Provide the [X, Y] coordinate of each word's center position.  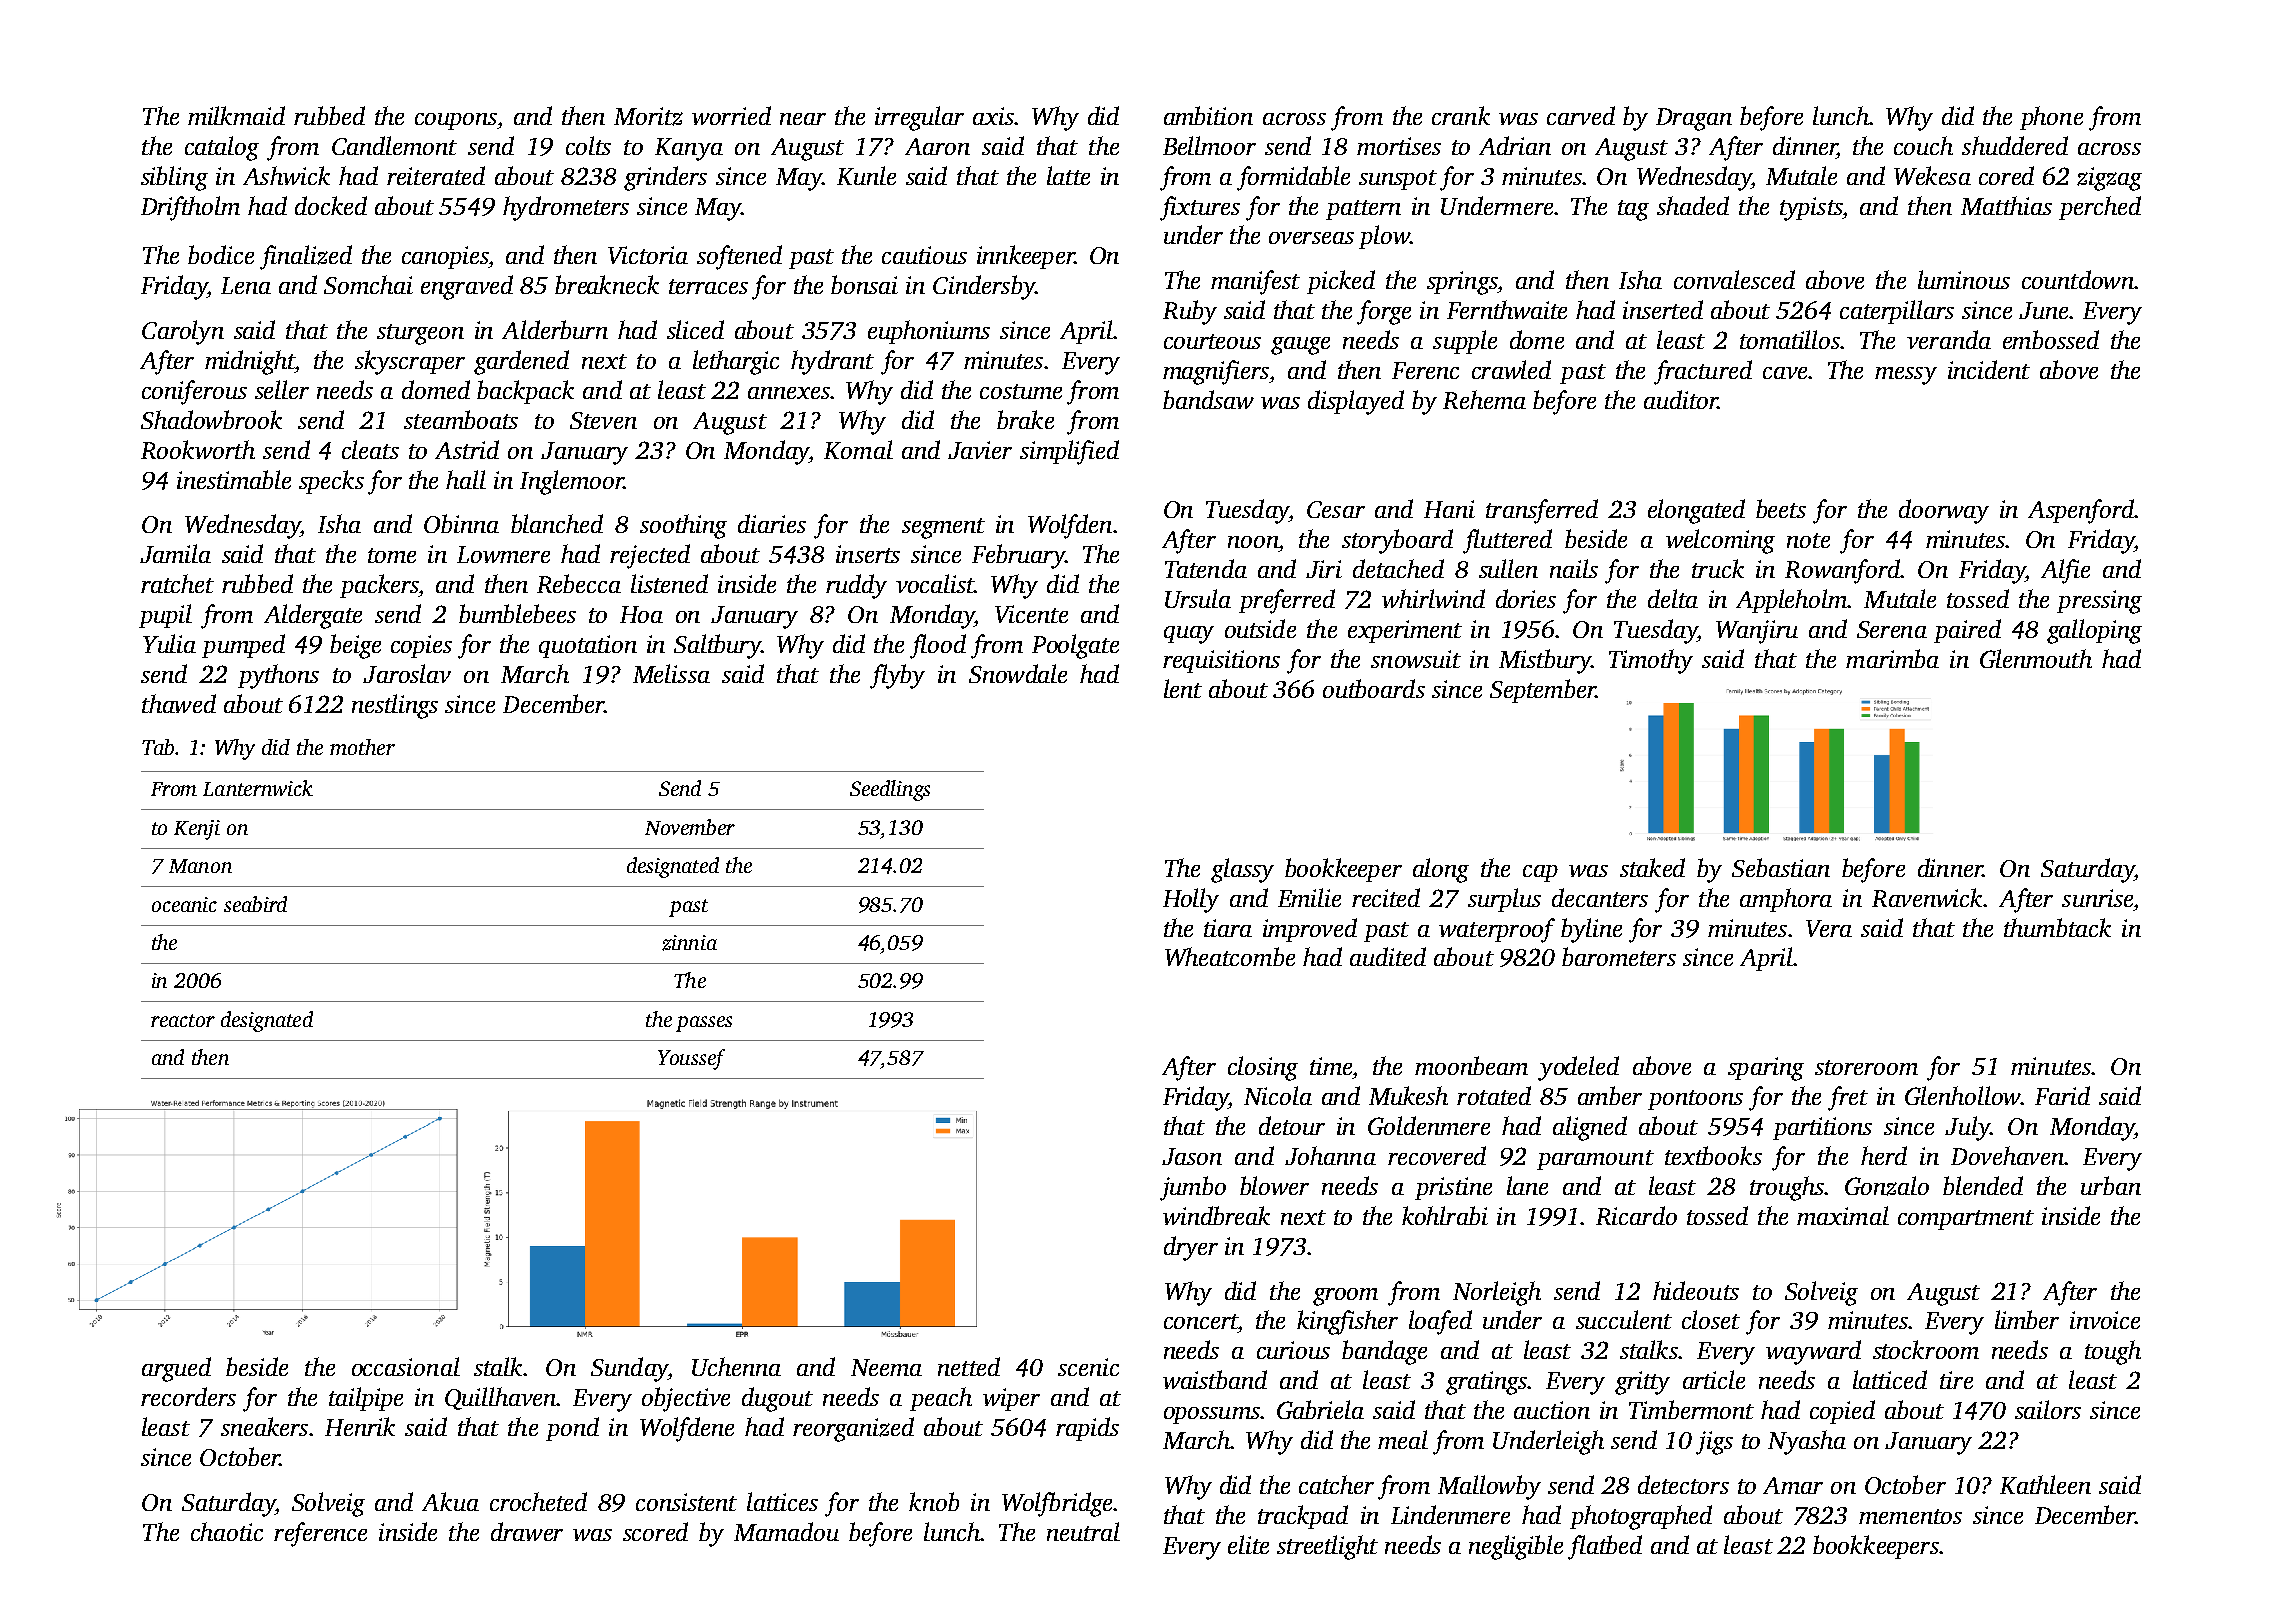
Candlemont [394, 145]
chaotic [227, 1531]
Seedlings [890, 790]
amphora [1786, 900]
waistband [1215, 1379]
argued [176, 1369]
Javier [980, 450]
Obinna [461, 523]
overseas [1311, 238]
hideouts [1696, 1290]
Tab [158, 747]
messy [1906, 376]
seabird [255, 904]
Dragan [1694, 119]
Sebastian [1781, 867]
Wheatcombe [1230, 956]
